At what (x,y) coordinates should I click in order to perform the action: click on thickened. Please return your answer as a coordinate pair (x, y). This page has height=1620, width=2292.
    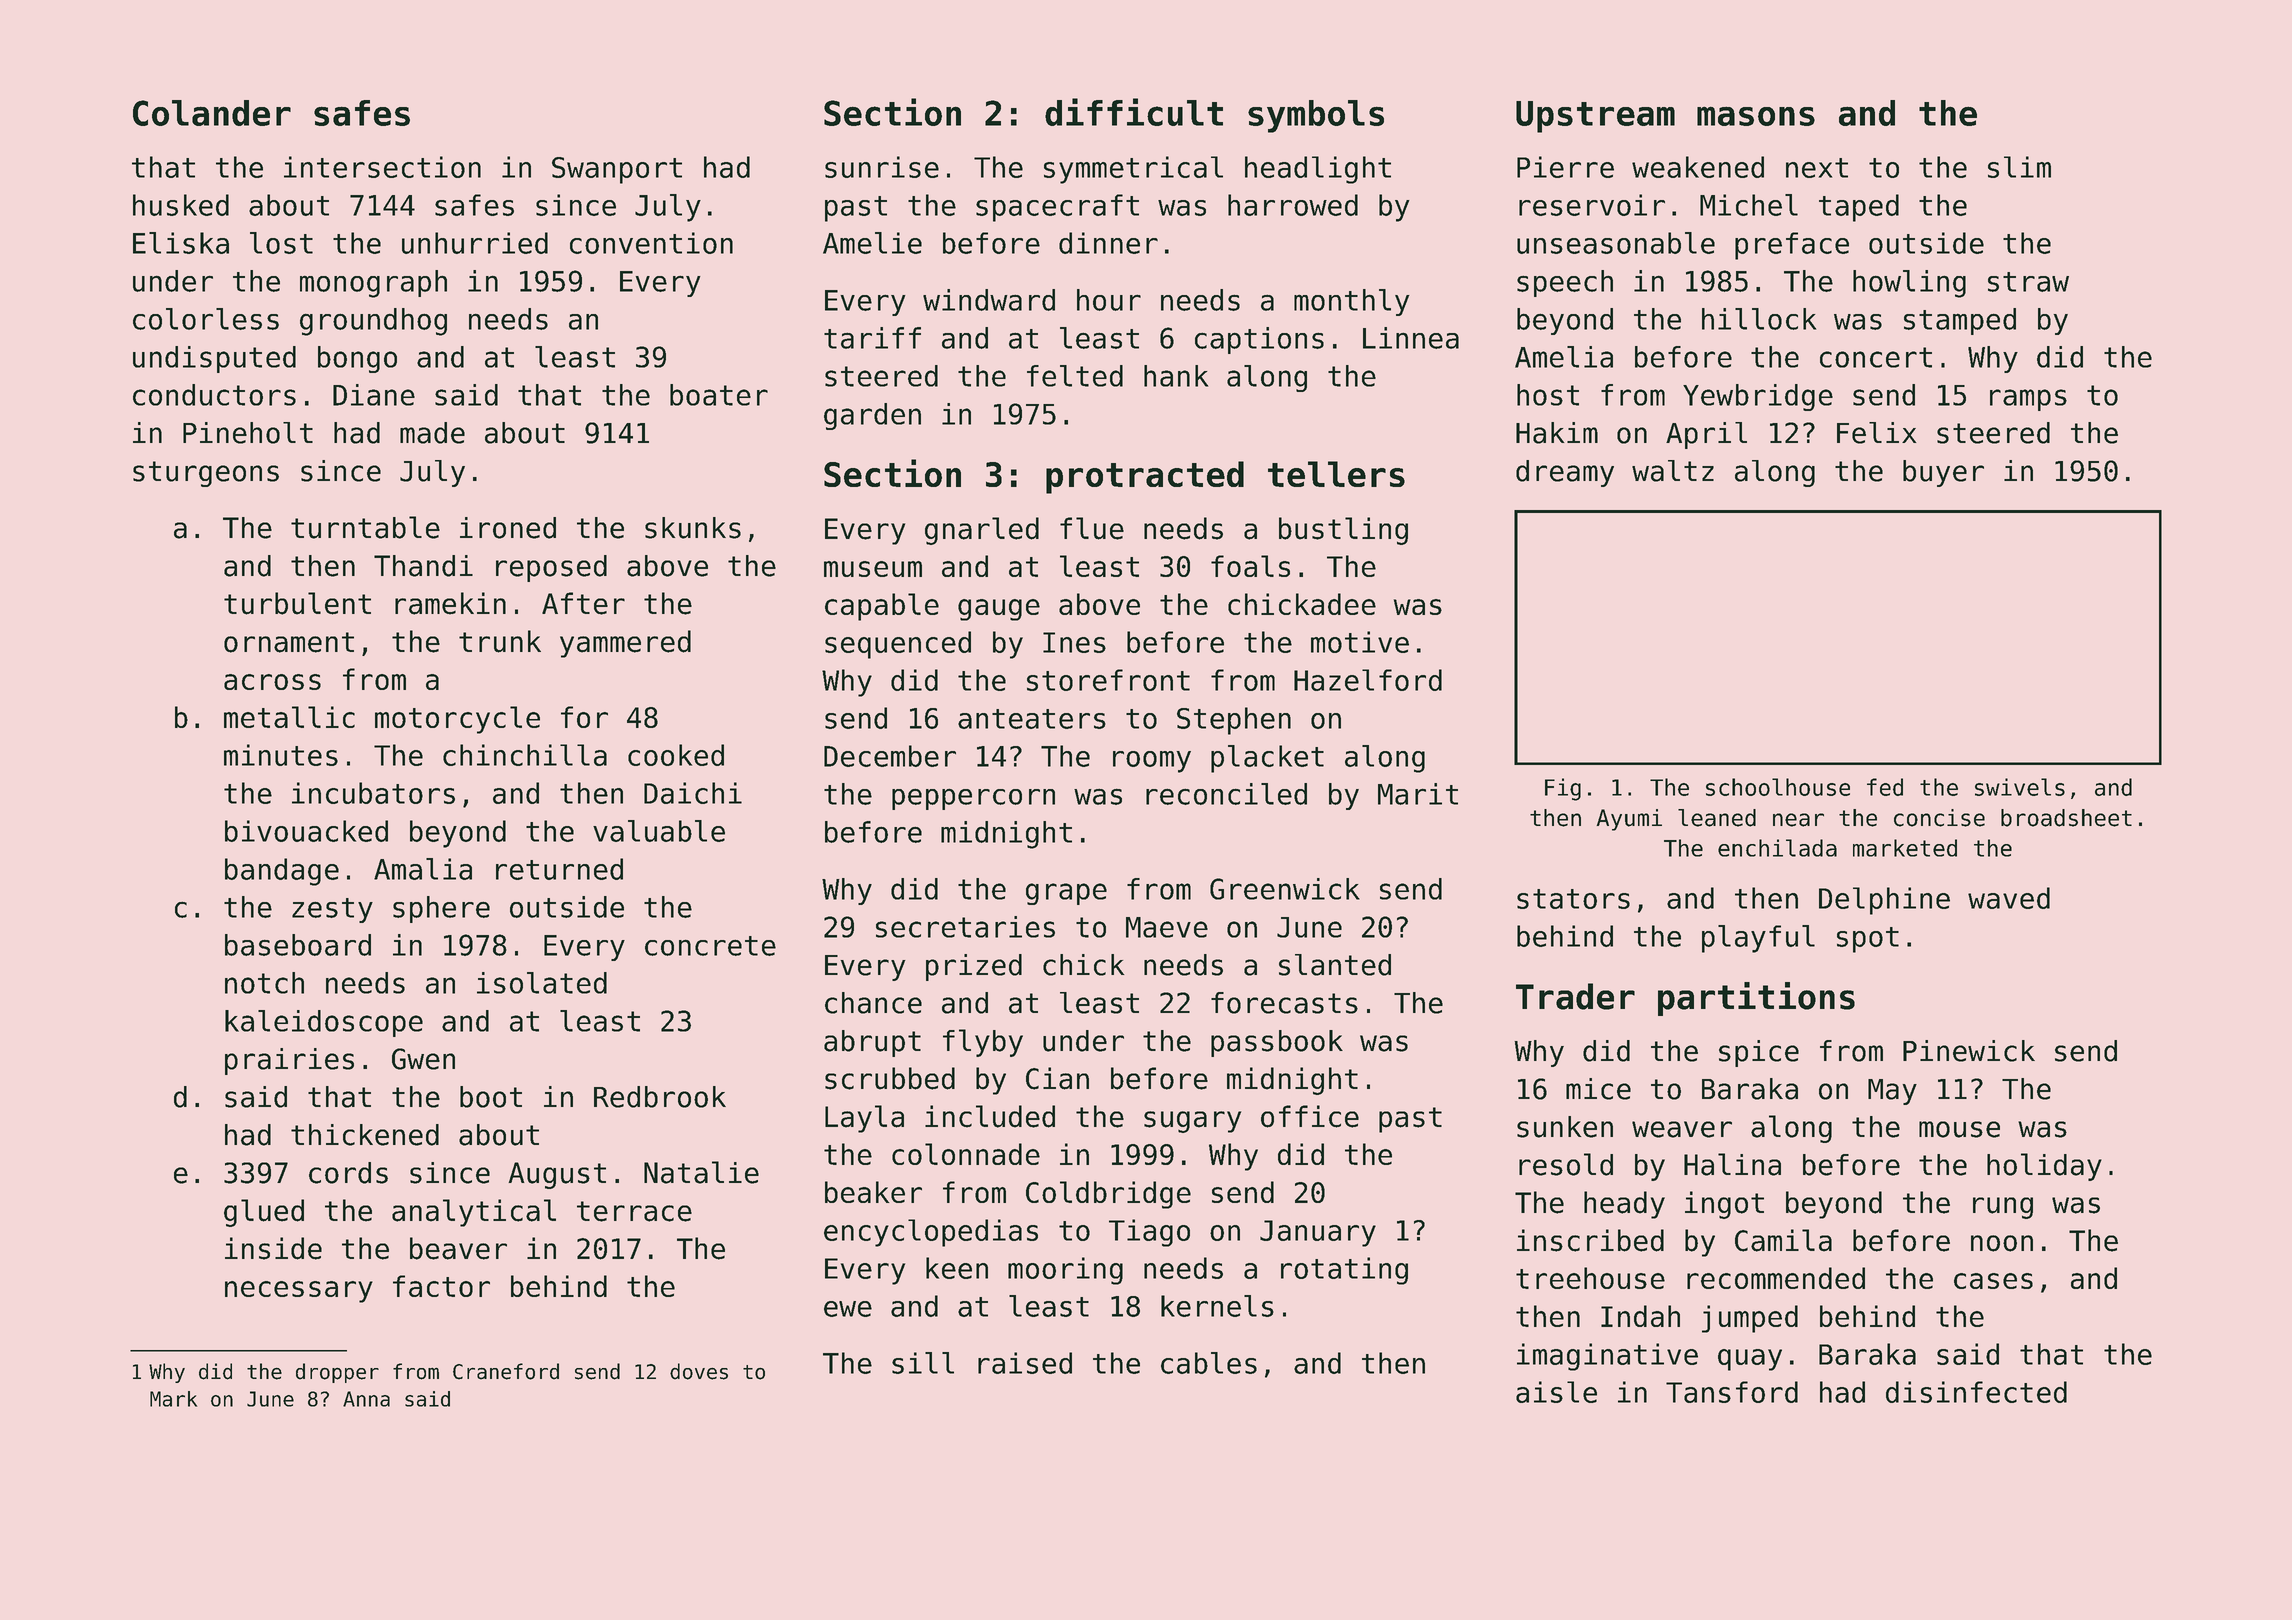
    Looking at the image, I should click on (365, 1135).
